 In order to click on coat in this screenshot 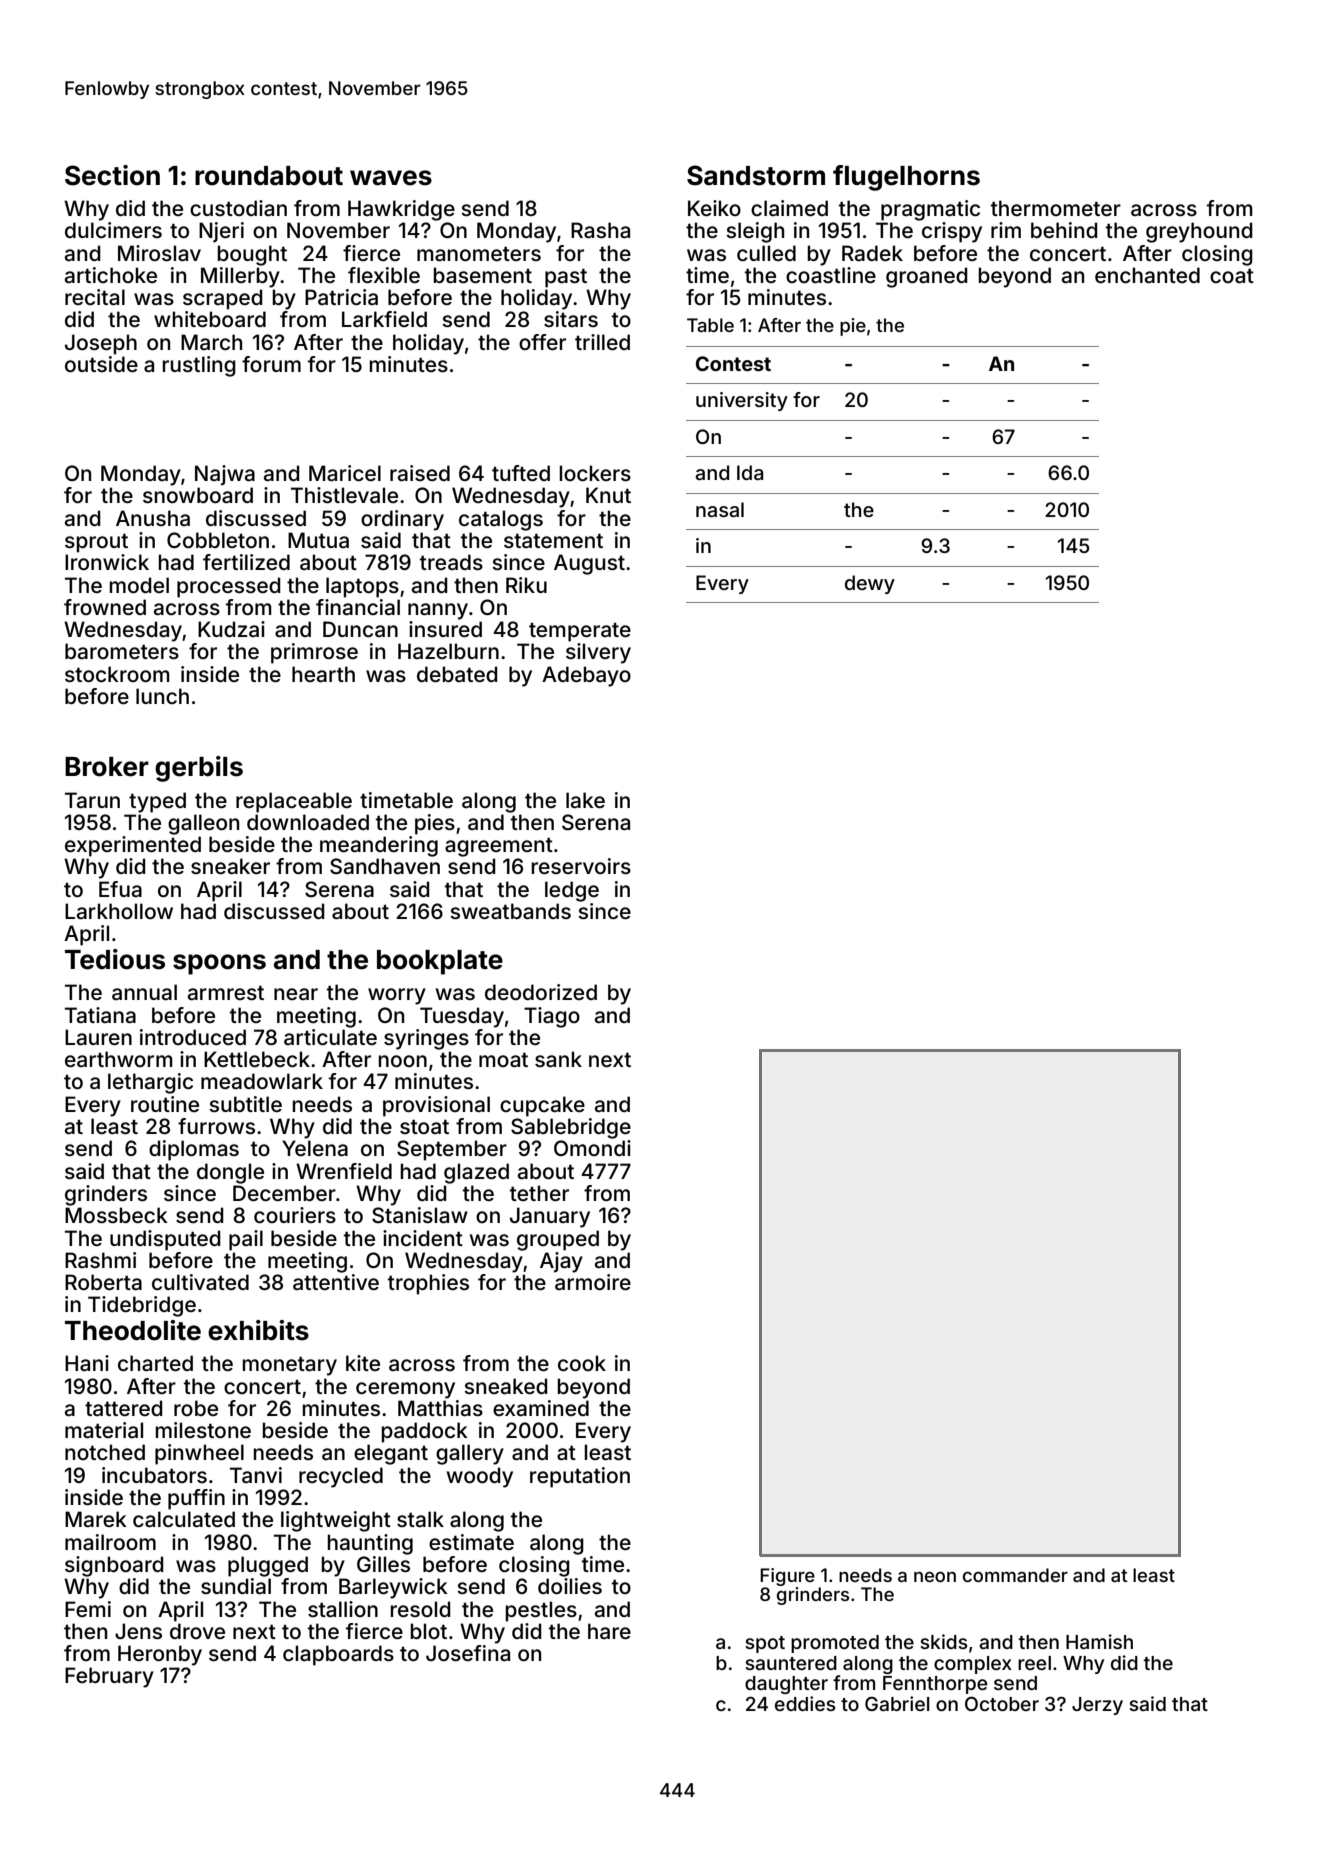, I will do `click(1232, 276)`.
